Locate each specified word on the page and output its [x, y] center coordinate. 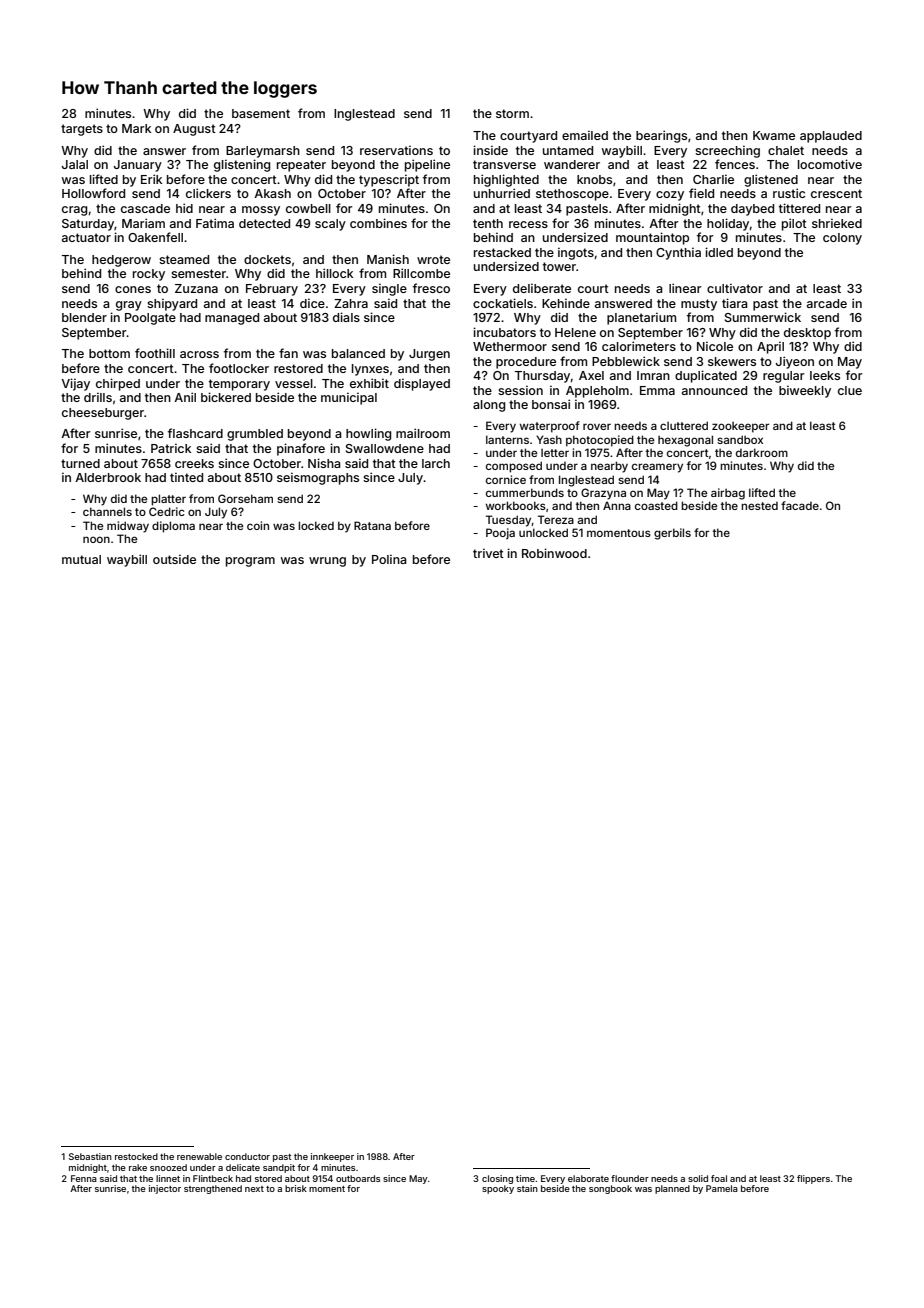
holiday [728, 224]
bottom [109, 353]
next [254, 1189]
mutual [81, 559]
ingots [576, 253]
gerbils [672, 534]
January [138, 166]
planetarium [641, 318]
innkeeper [332, 1157]
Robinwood [554, 553]
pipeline [427, 165]
